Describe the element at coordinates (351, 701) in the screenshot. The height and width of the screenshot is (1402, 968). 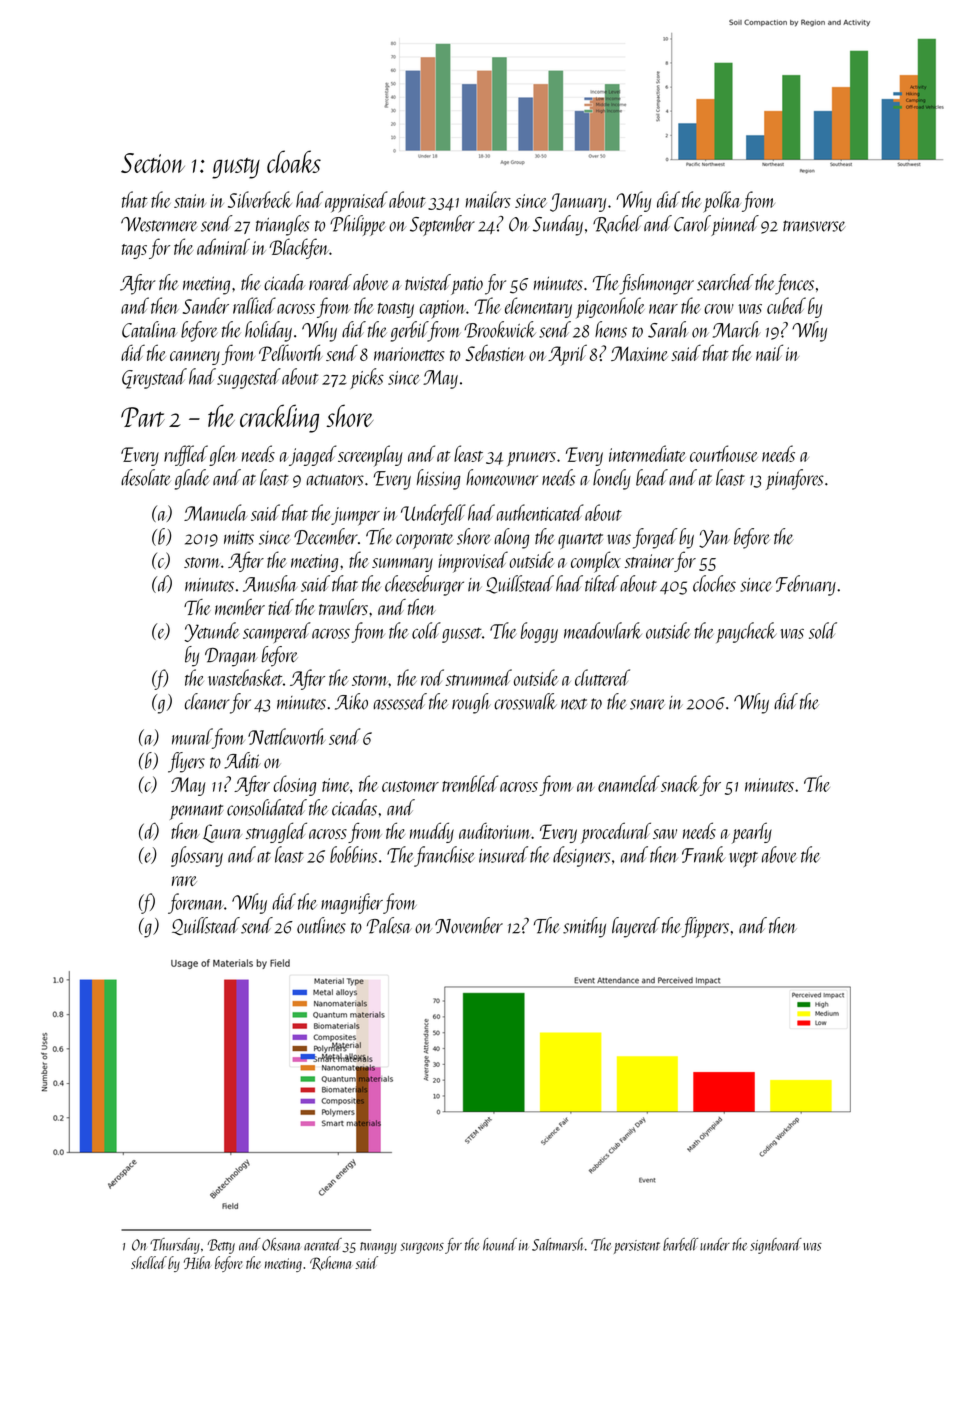
I see `Aiko` at that location.
